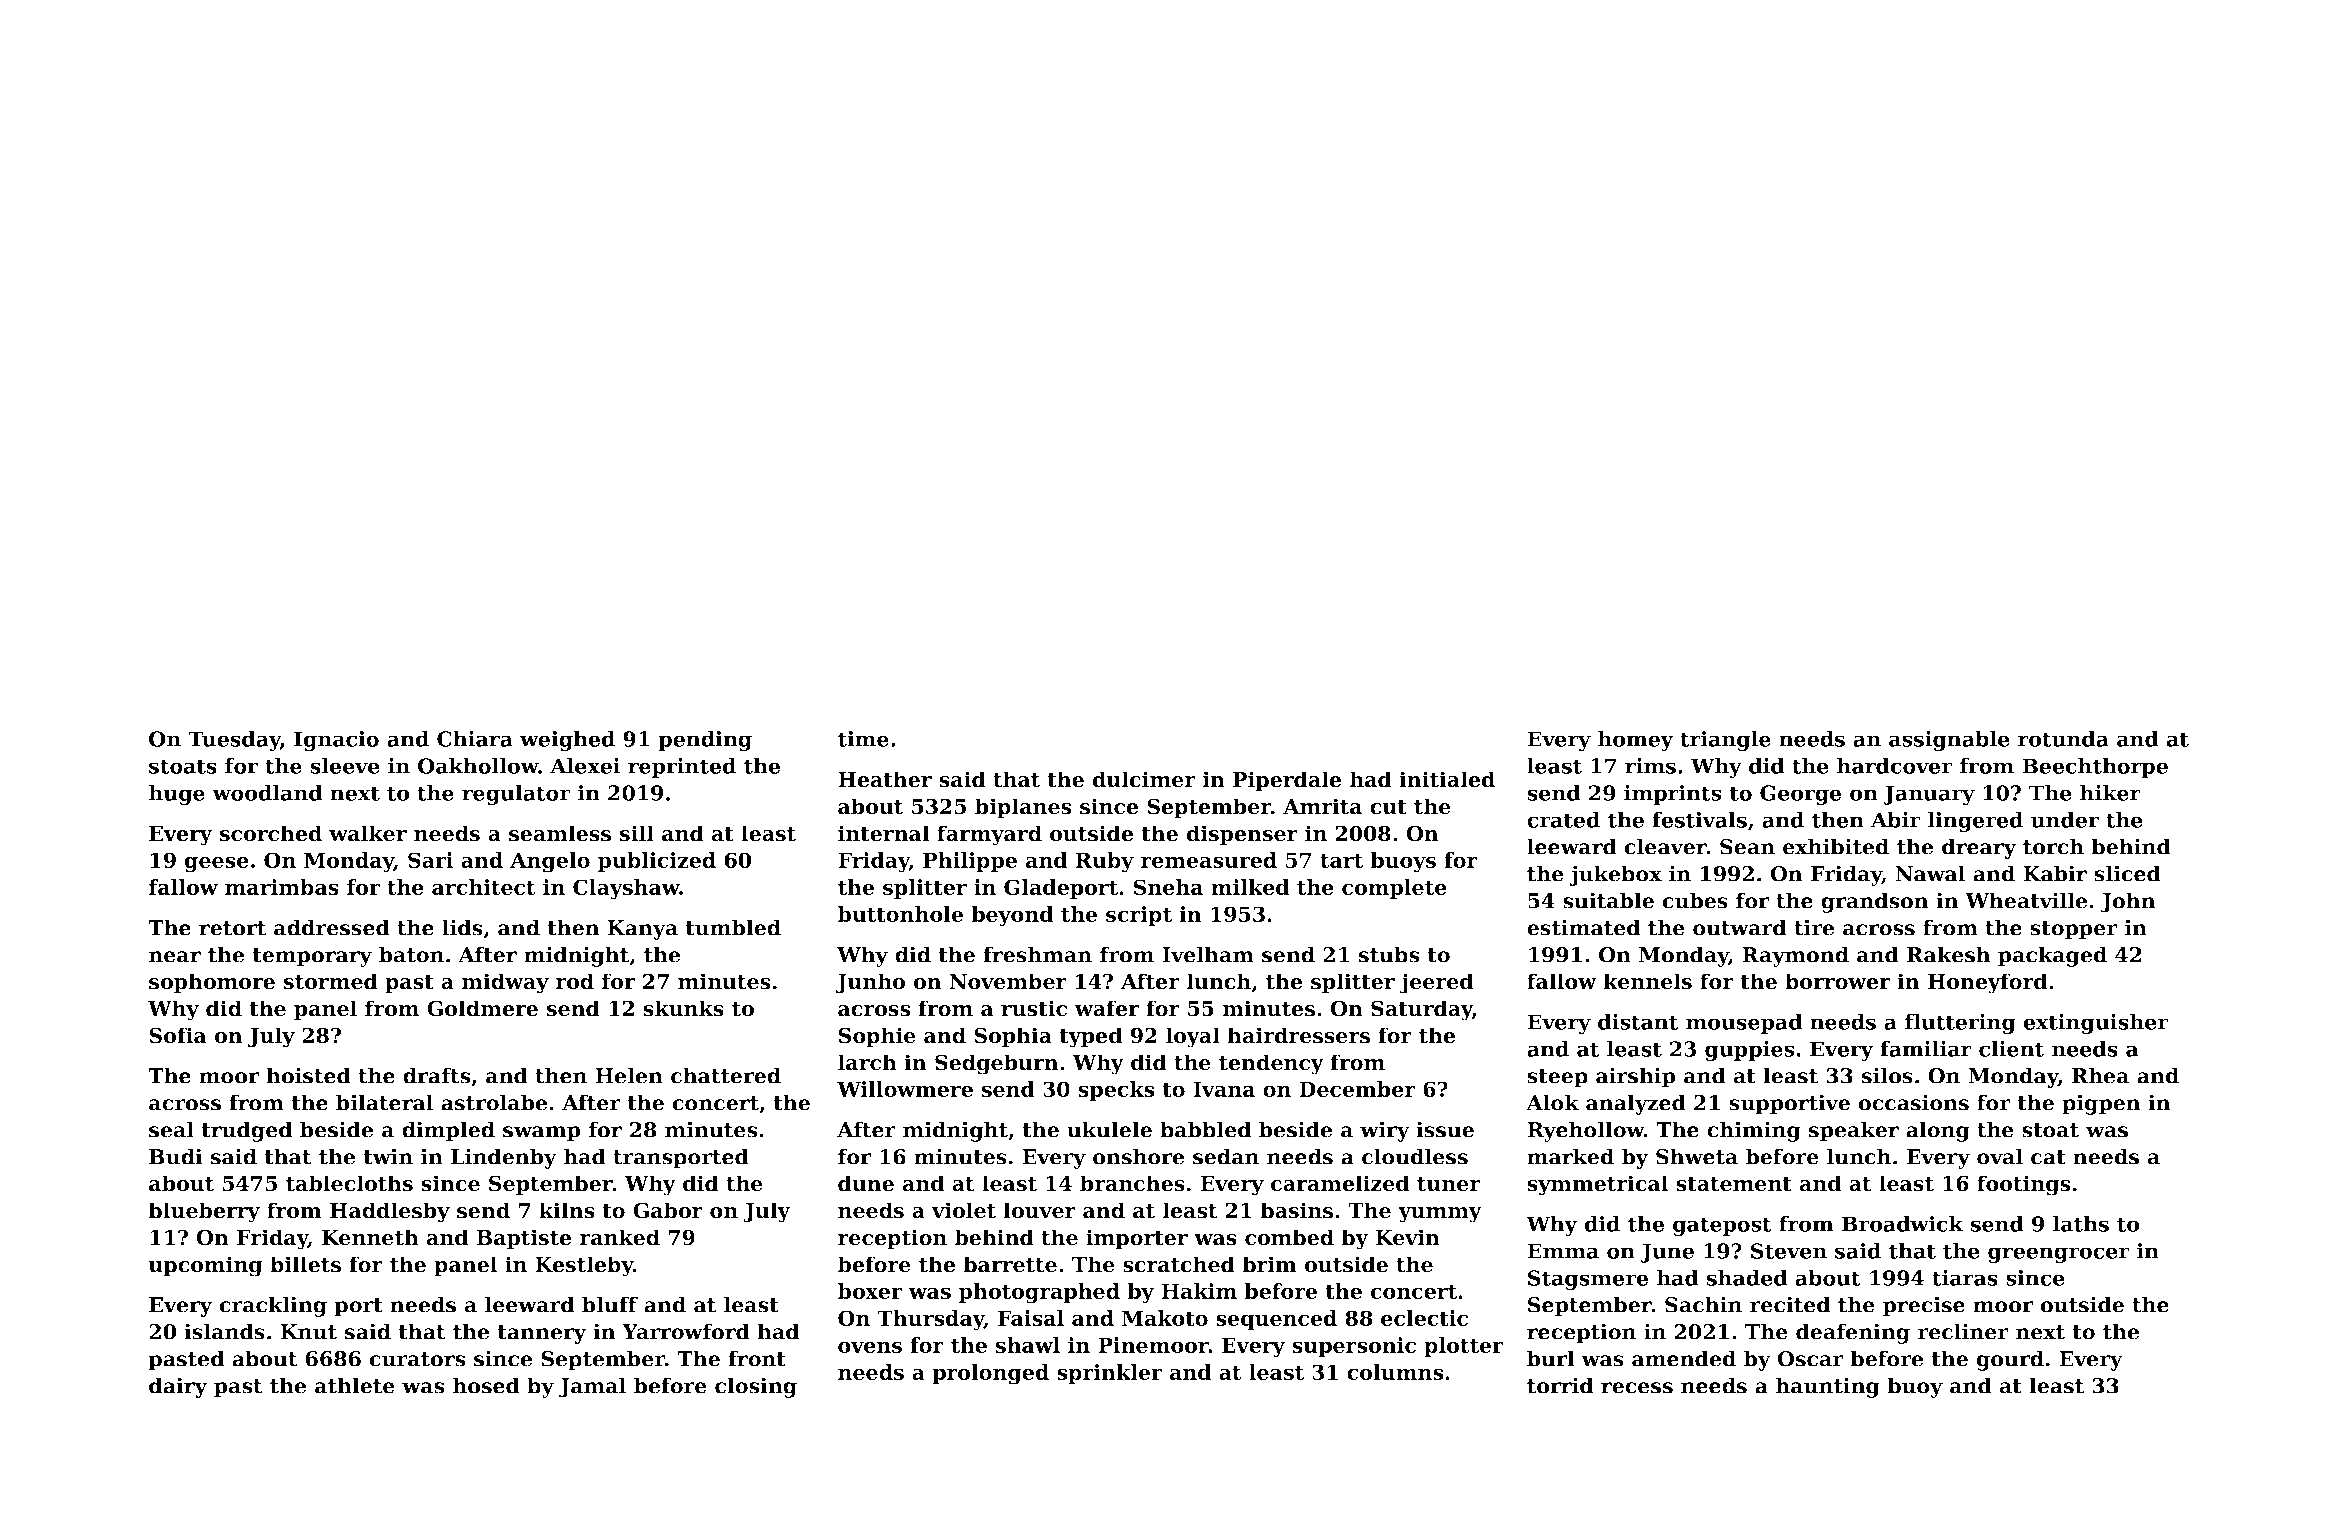 This screenshot has height=1515, width=2341. What do you see at coordinates (308, 1075) in the screenshot?
I see `hoisted` at bounding box center [308, 1075].
